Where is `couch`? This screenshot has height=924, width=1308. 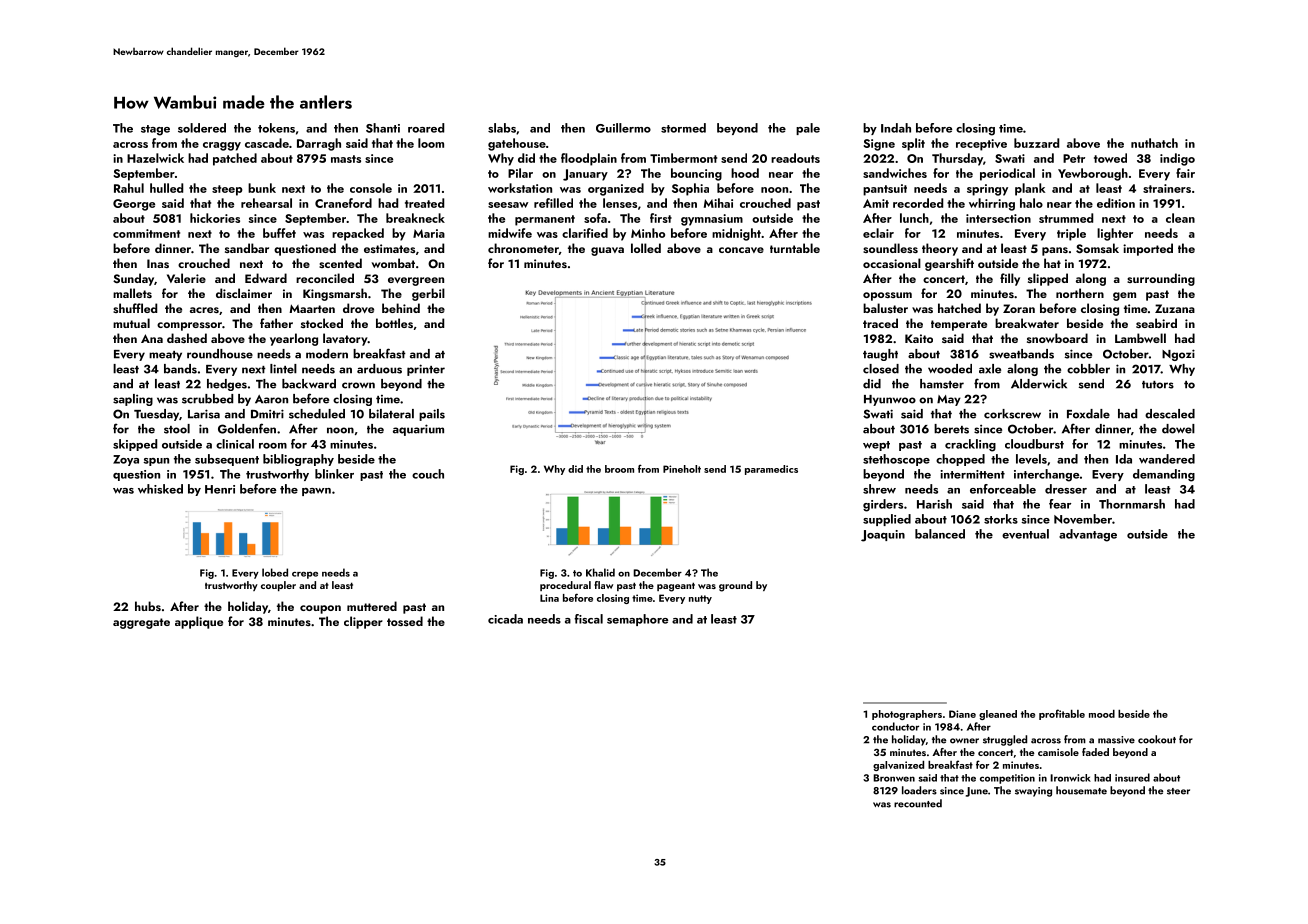 couch is located at coordinates (428, 474).
